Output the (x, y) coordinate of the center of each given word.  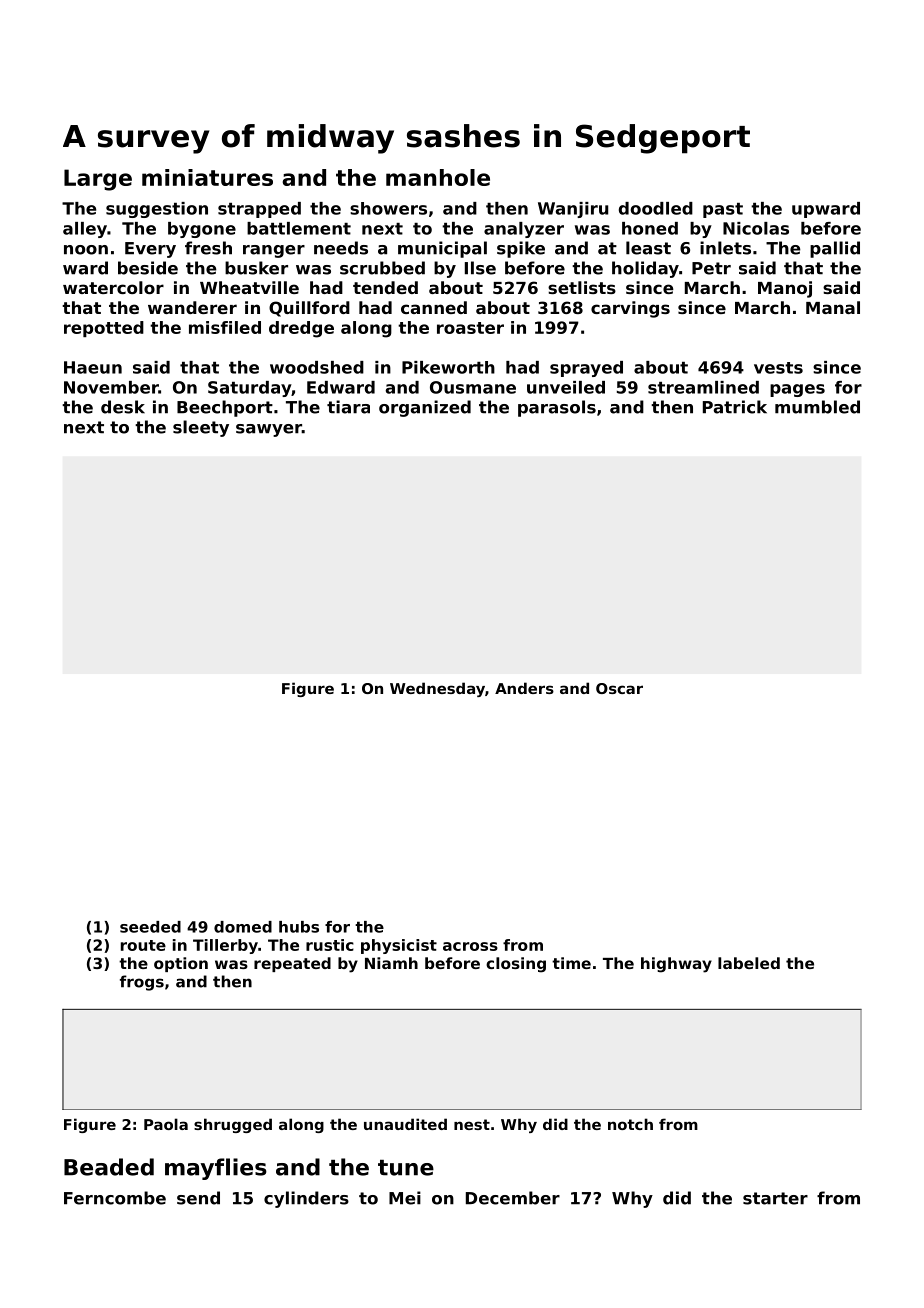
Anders (524, 688)
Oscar (619, 688)
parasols (557, 408)
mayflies (216, 1169)
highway (676, 965)
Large (98, 180)
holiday (645, 269)
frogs (142, 983)
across (470, 946)
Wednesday (437, 689)
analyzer (524, 230)
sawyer (269, 430)
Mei (405, 1198)
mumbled (817, 407)
